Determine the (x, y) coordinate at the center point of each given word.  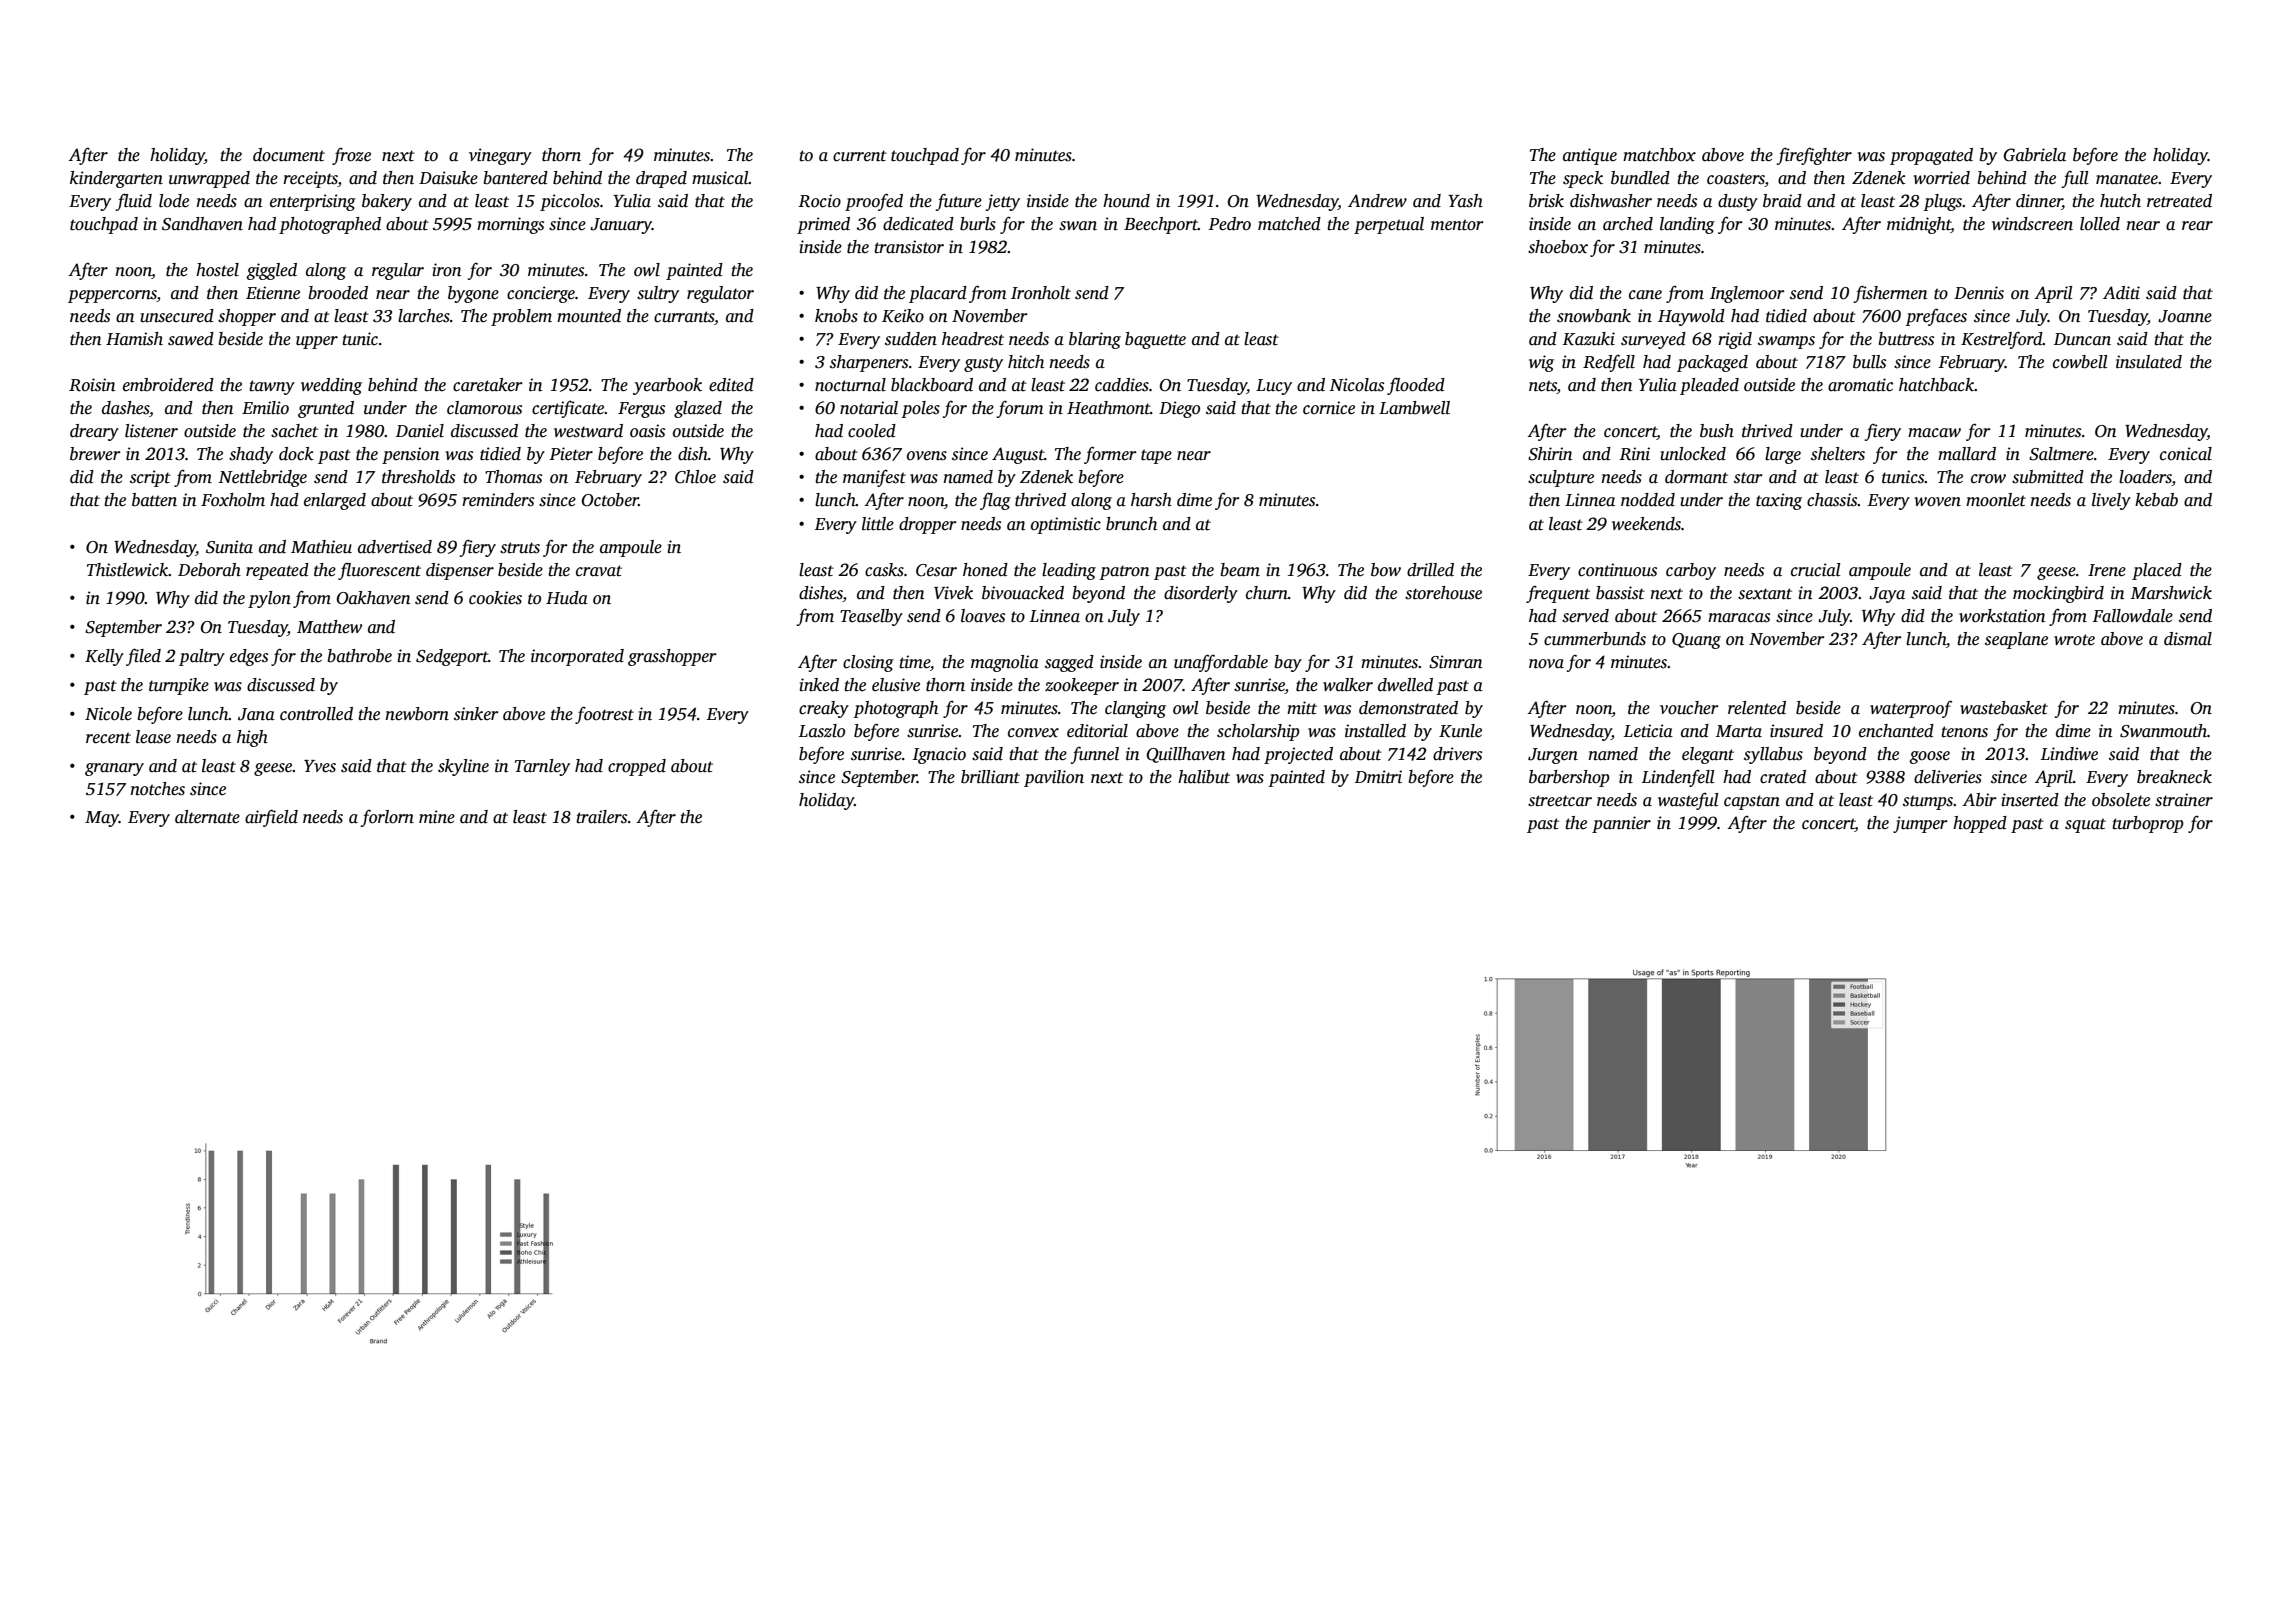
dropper (928, 525)
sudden (911, 339)
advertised (395, 547)
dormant (1696, 477)
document (289, 155)
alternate (207, 817)
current (860, 156)
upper (317, 342)
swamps (1786, 342)
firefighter (1814, 156)
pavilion (1054, 778)
